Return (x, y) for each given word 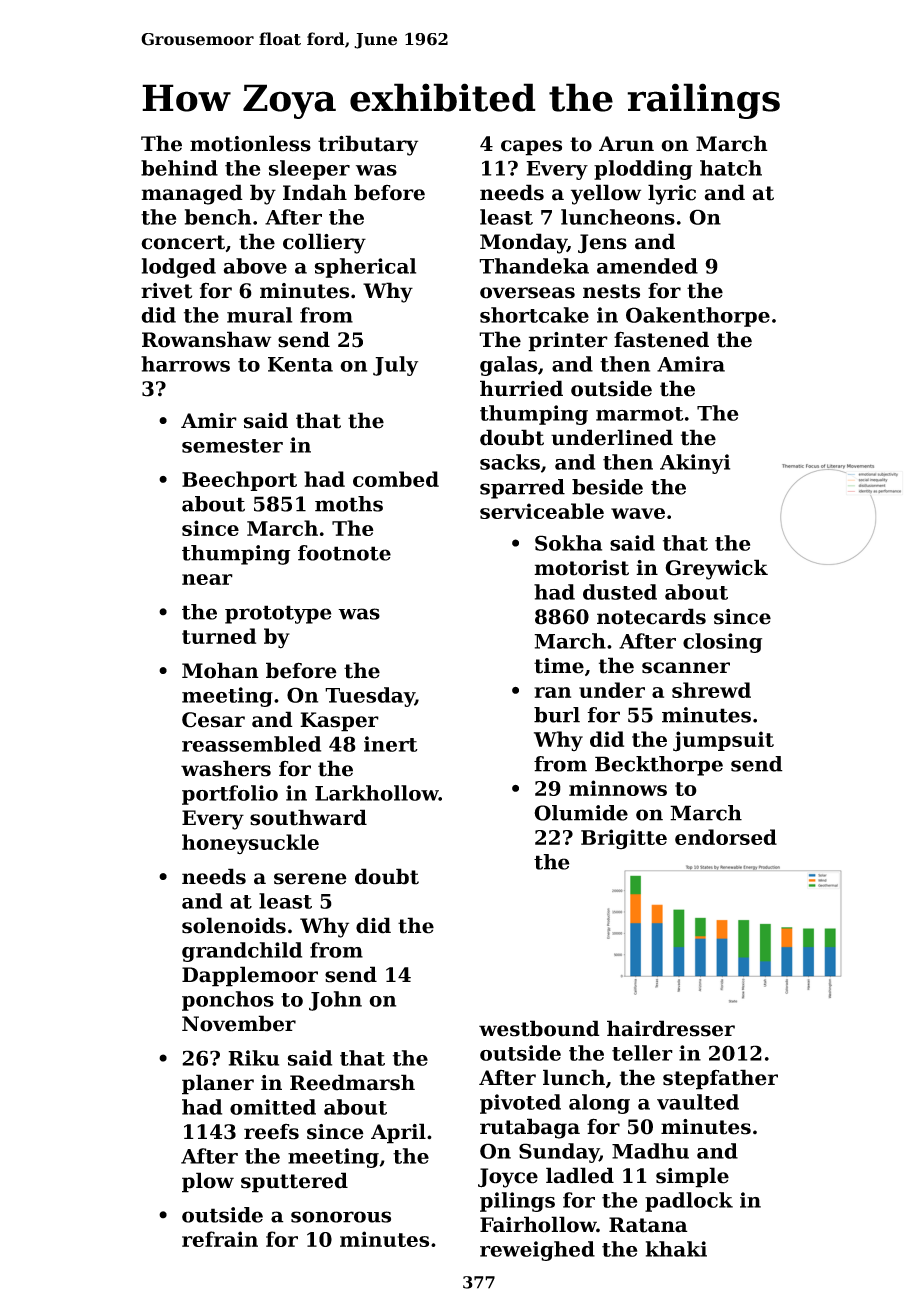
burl (557, 715)
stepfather (720, 1079)
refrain (220, 1239)
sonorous (341, 1217)
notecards (651, 616)
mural (259, 315)
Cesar (213, 720)
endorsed (726, 837)
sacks (510, 462)
